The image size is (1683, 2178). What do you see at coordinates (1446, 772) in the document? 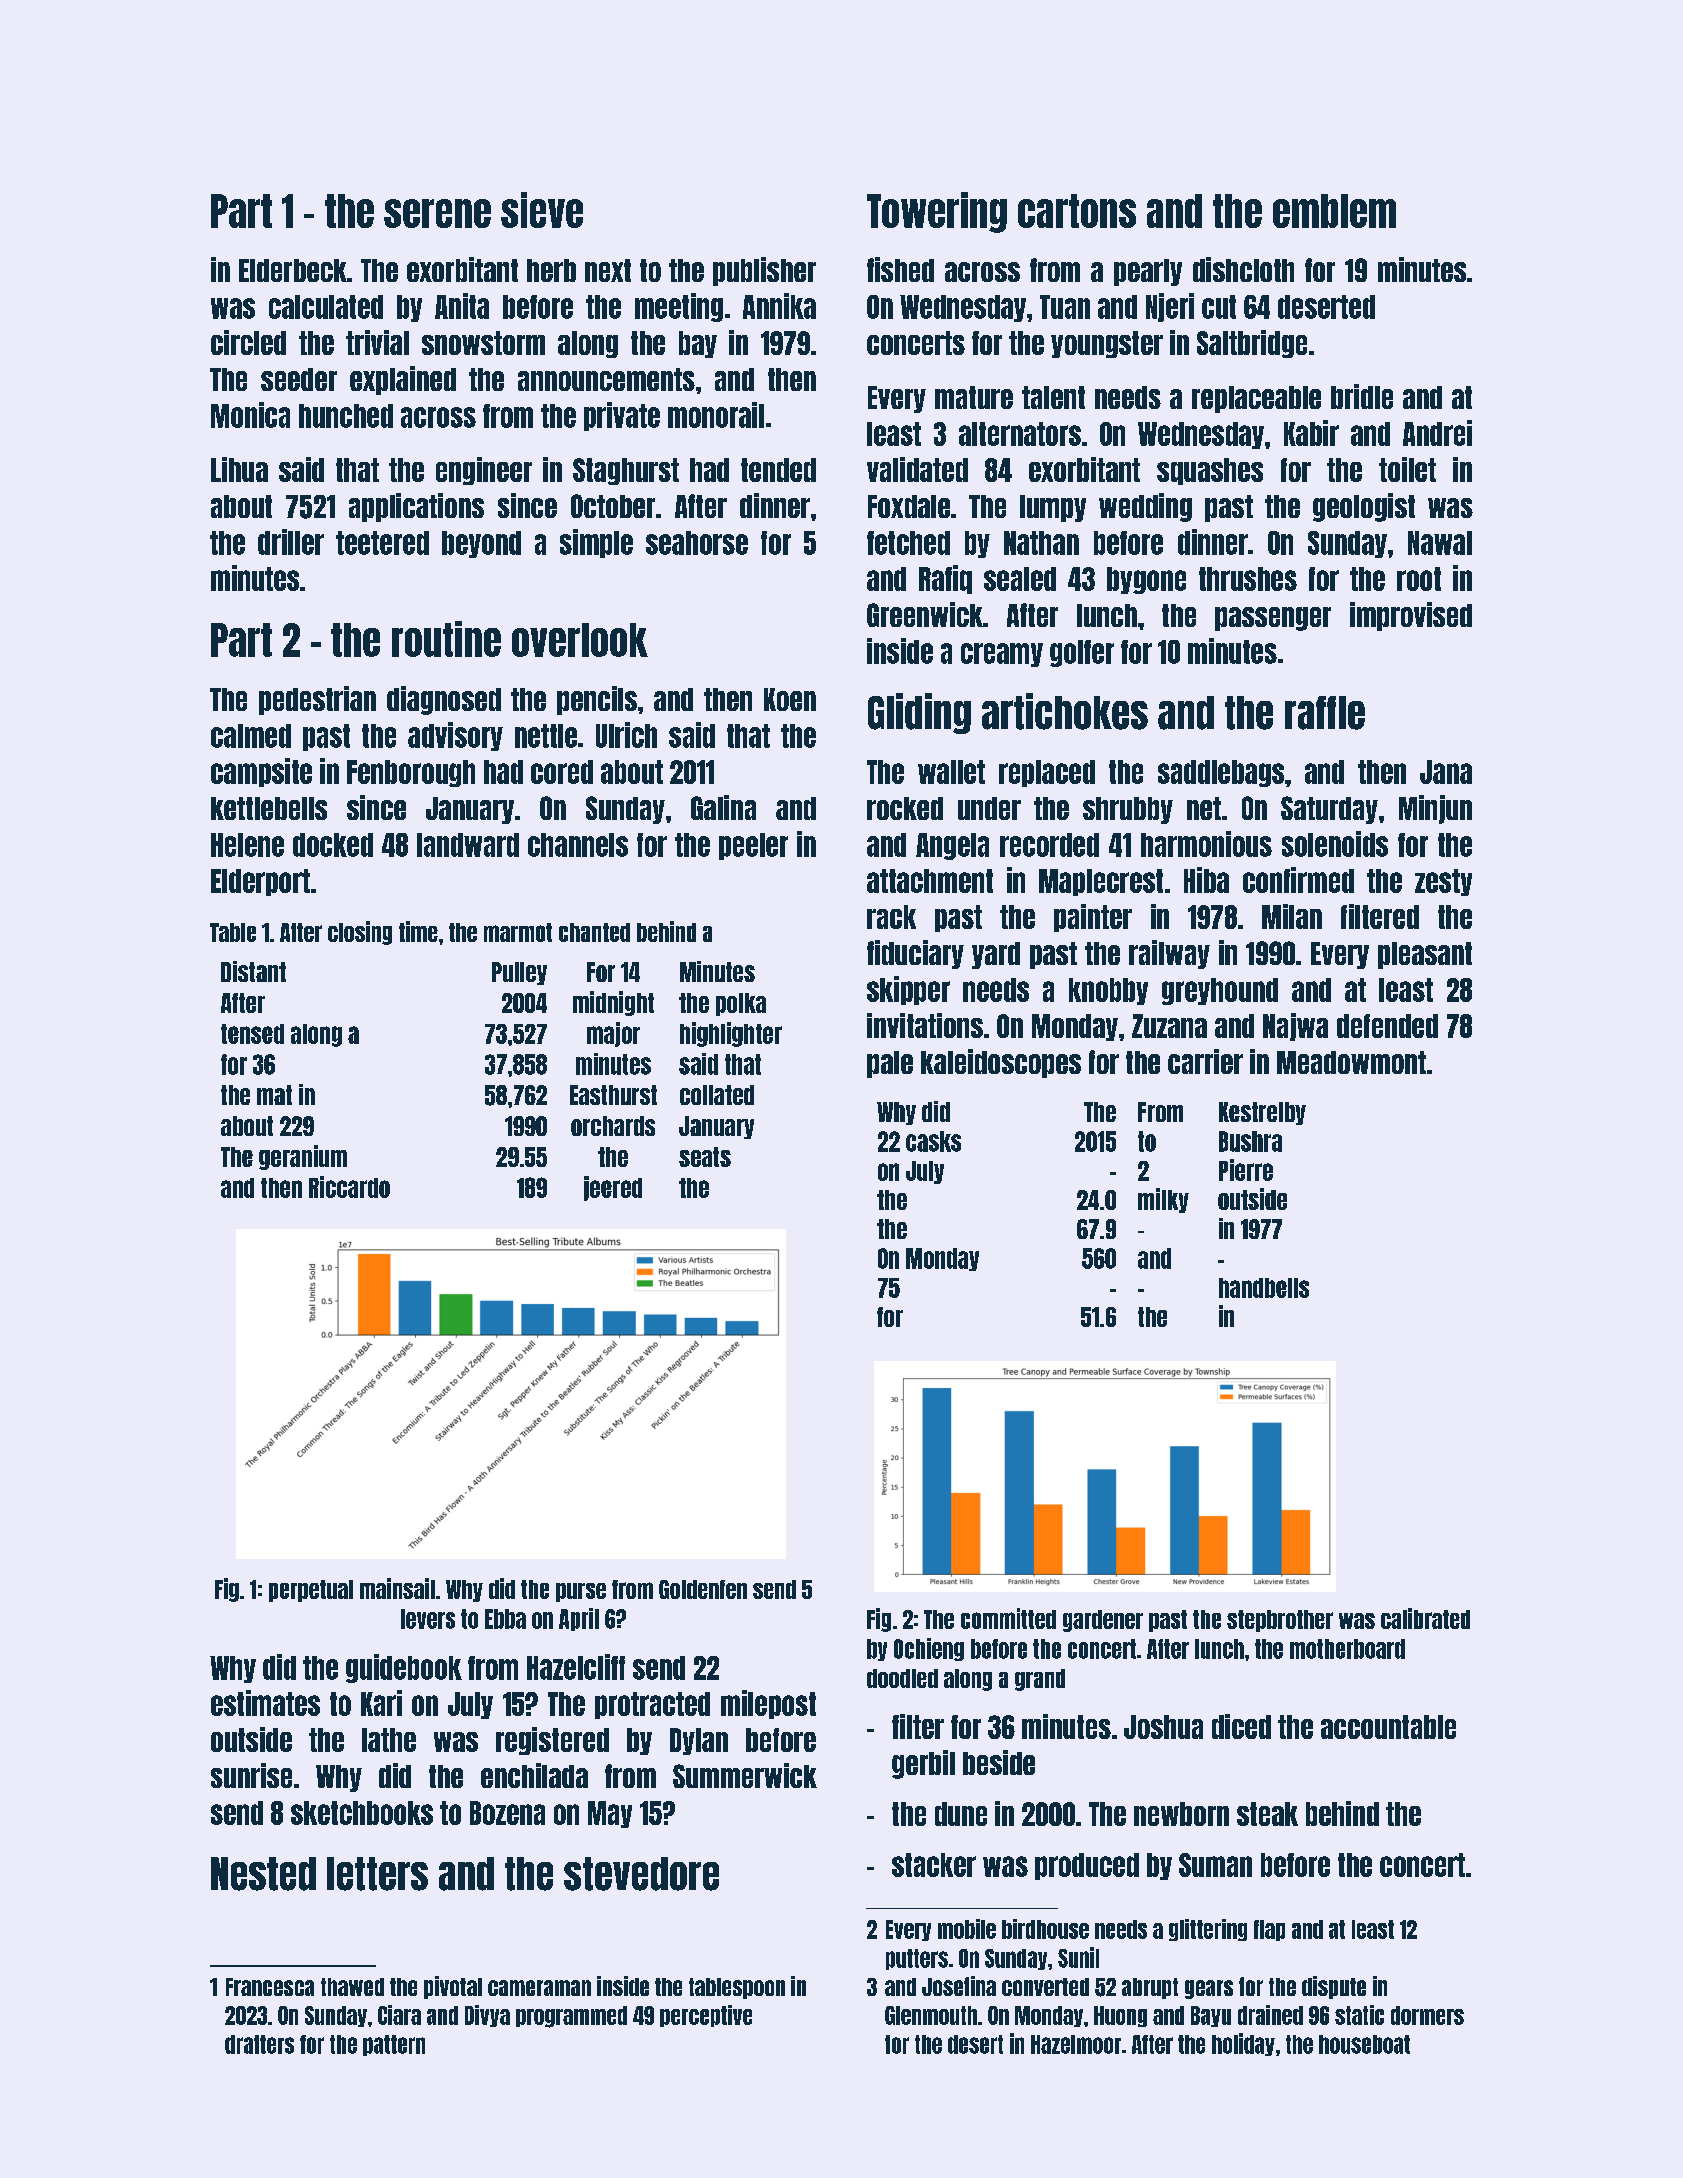
I see `Jana` at bounding box center [1446, 772].
